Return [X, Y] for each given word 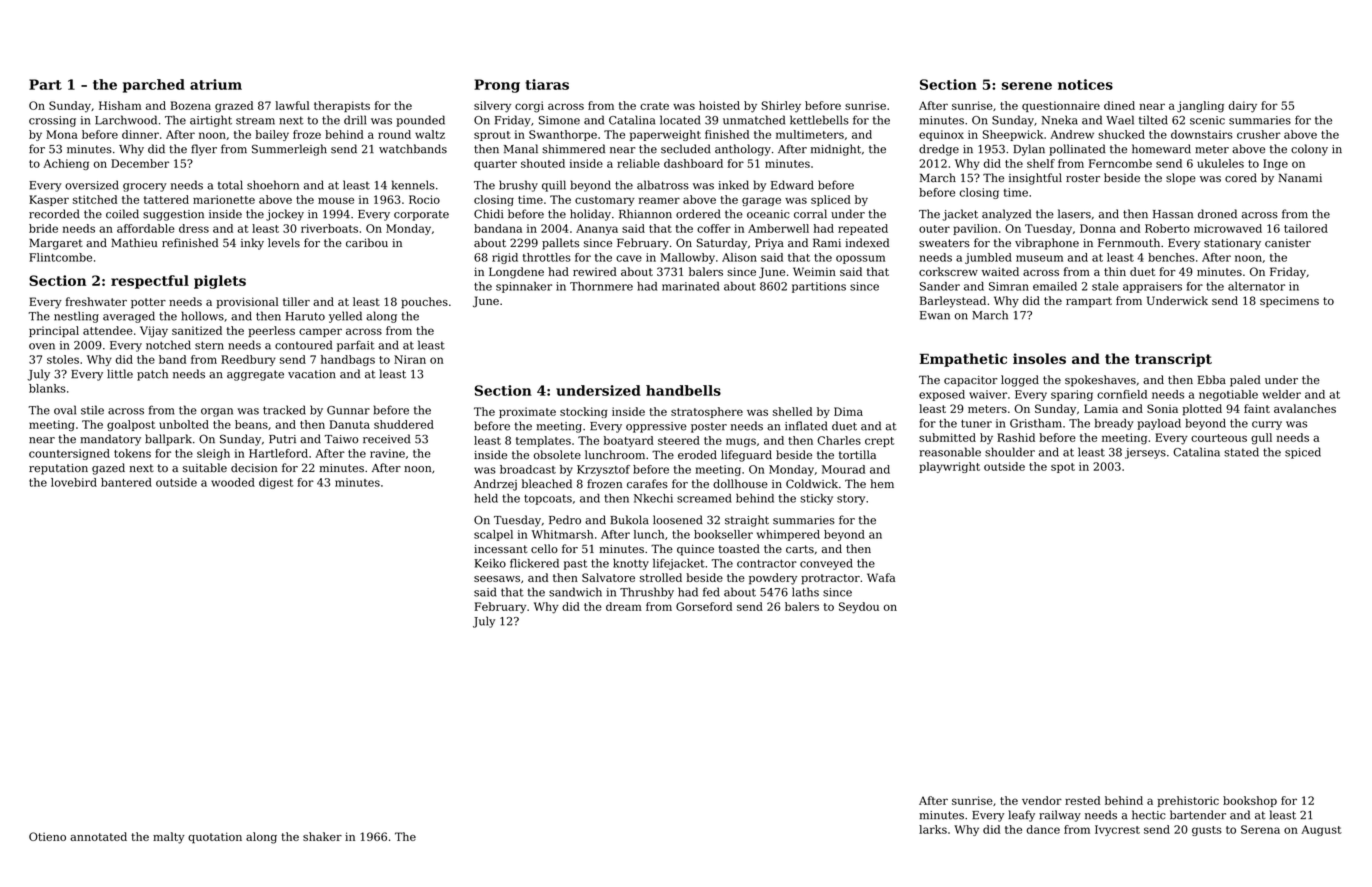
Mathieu [134, 242]
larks [933, 829]
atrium [216, 84]
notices [1085, 84]
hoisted [719, 105]
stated [1241, 452]
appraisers [1152, 287]
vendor [1042, 800]
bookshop [1250, 801]
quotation [215, 838]
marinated [690, 286]
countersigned [69, 454]
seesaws [497, 579]
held [486, 498]
